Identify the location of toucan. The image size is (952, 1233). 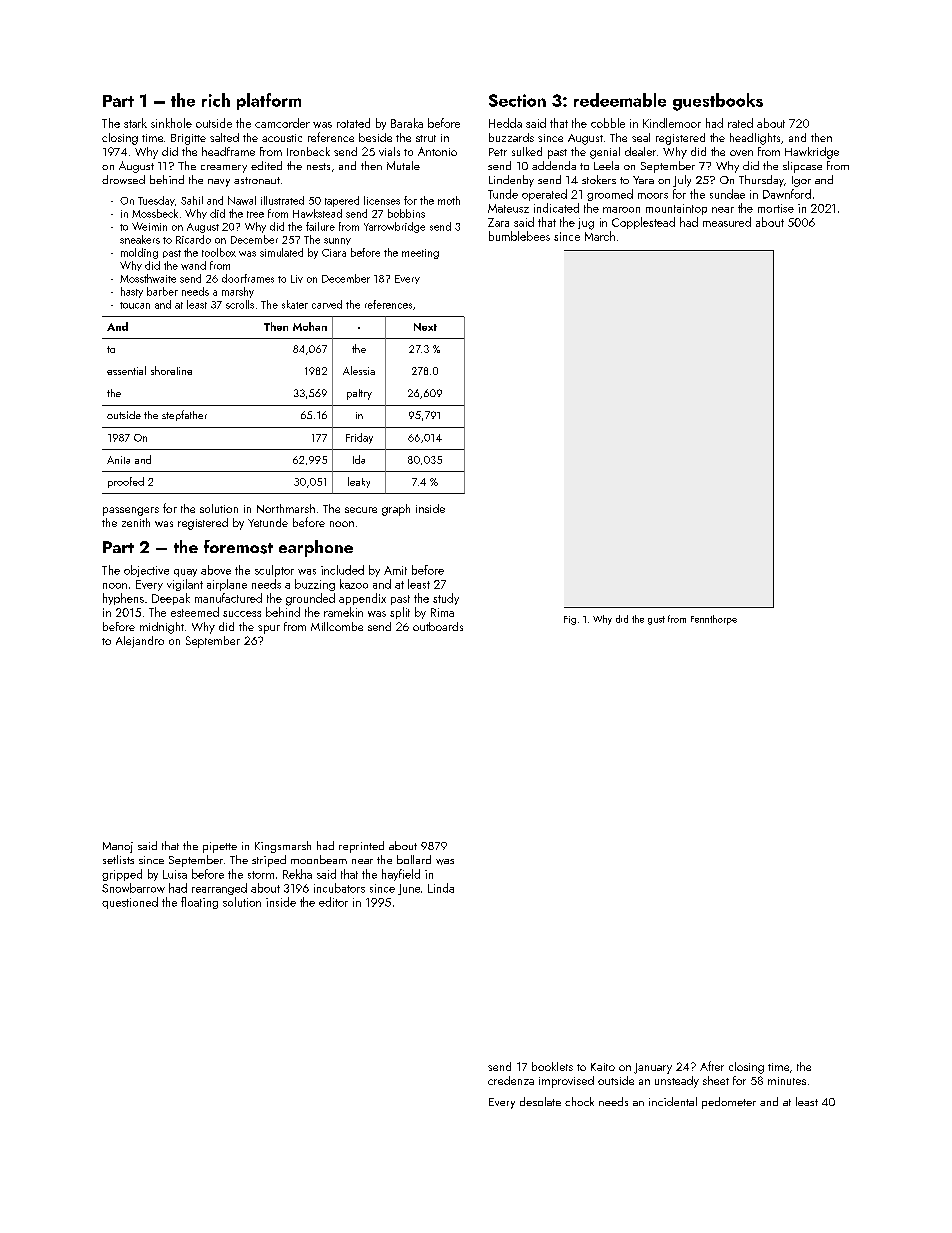
(135, 305).
